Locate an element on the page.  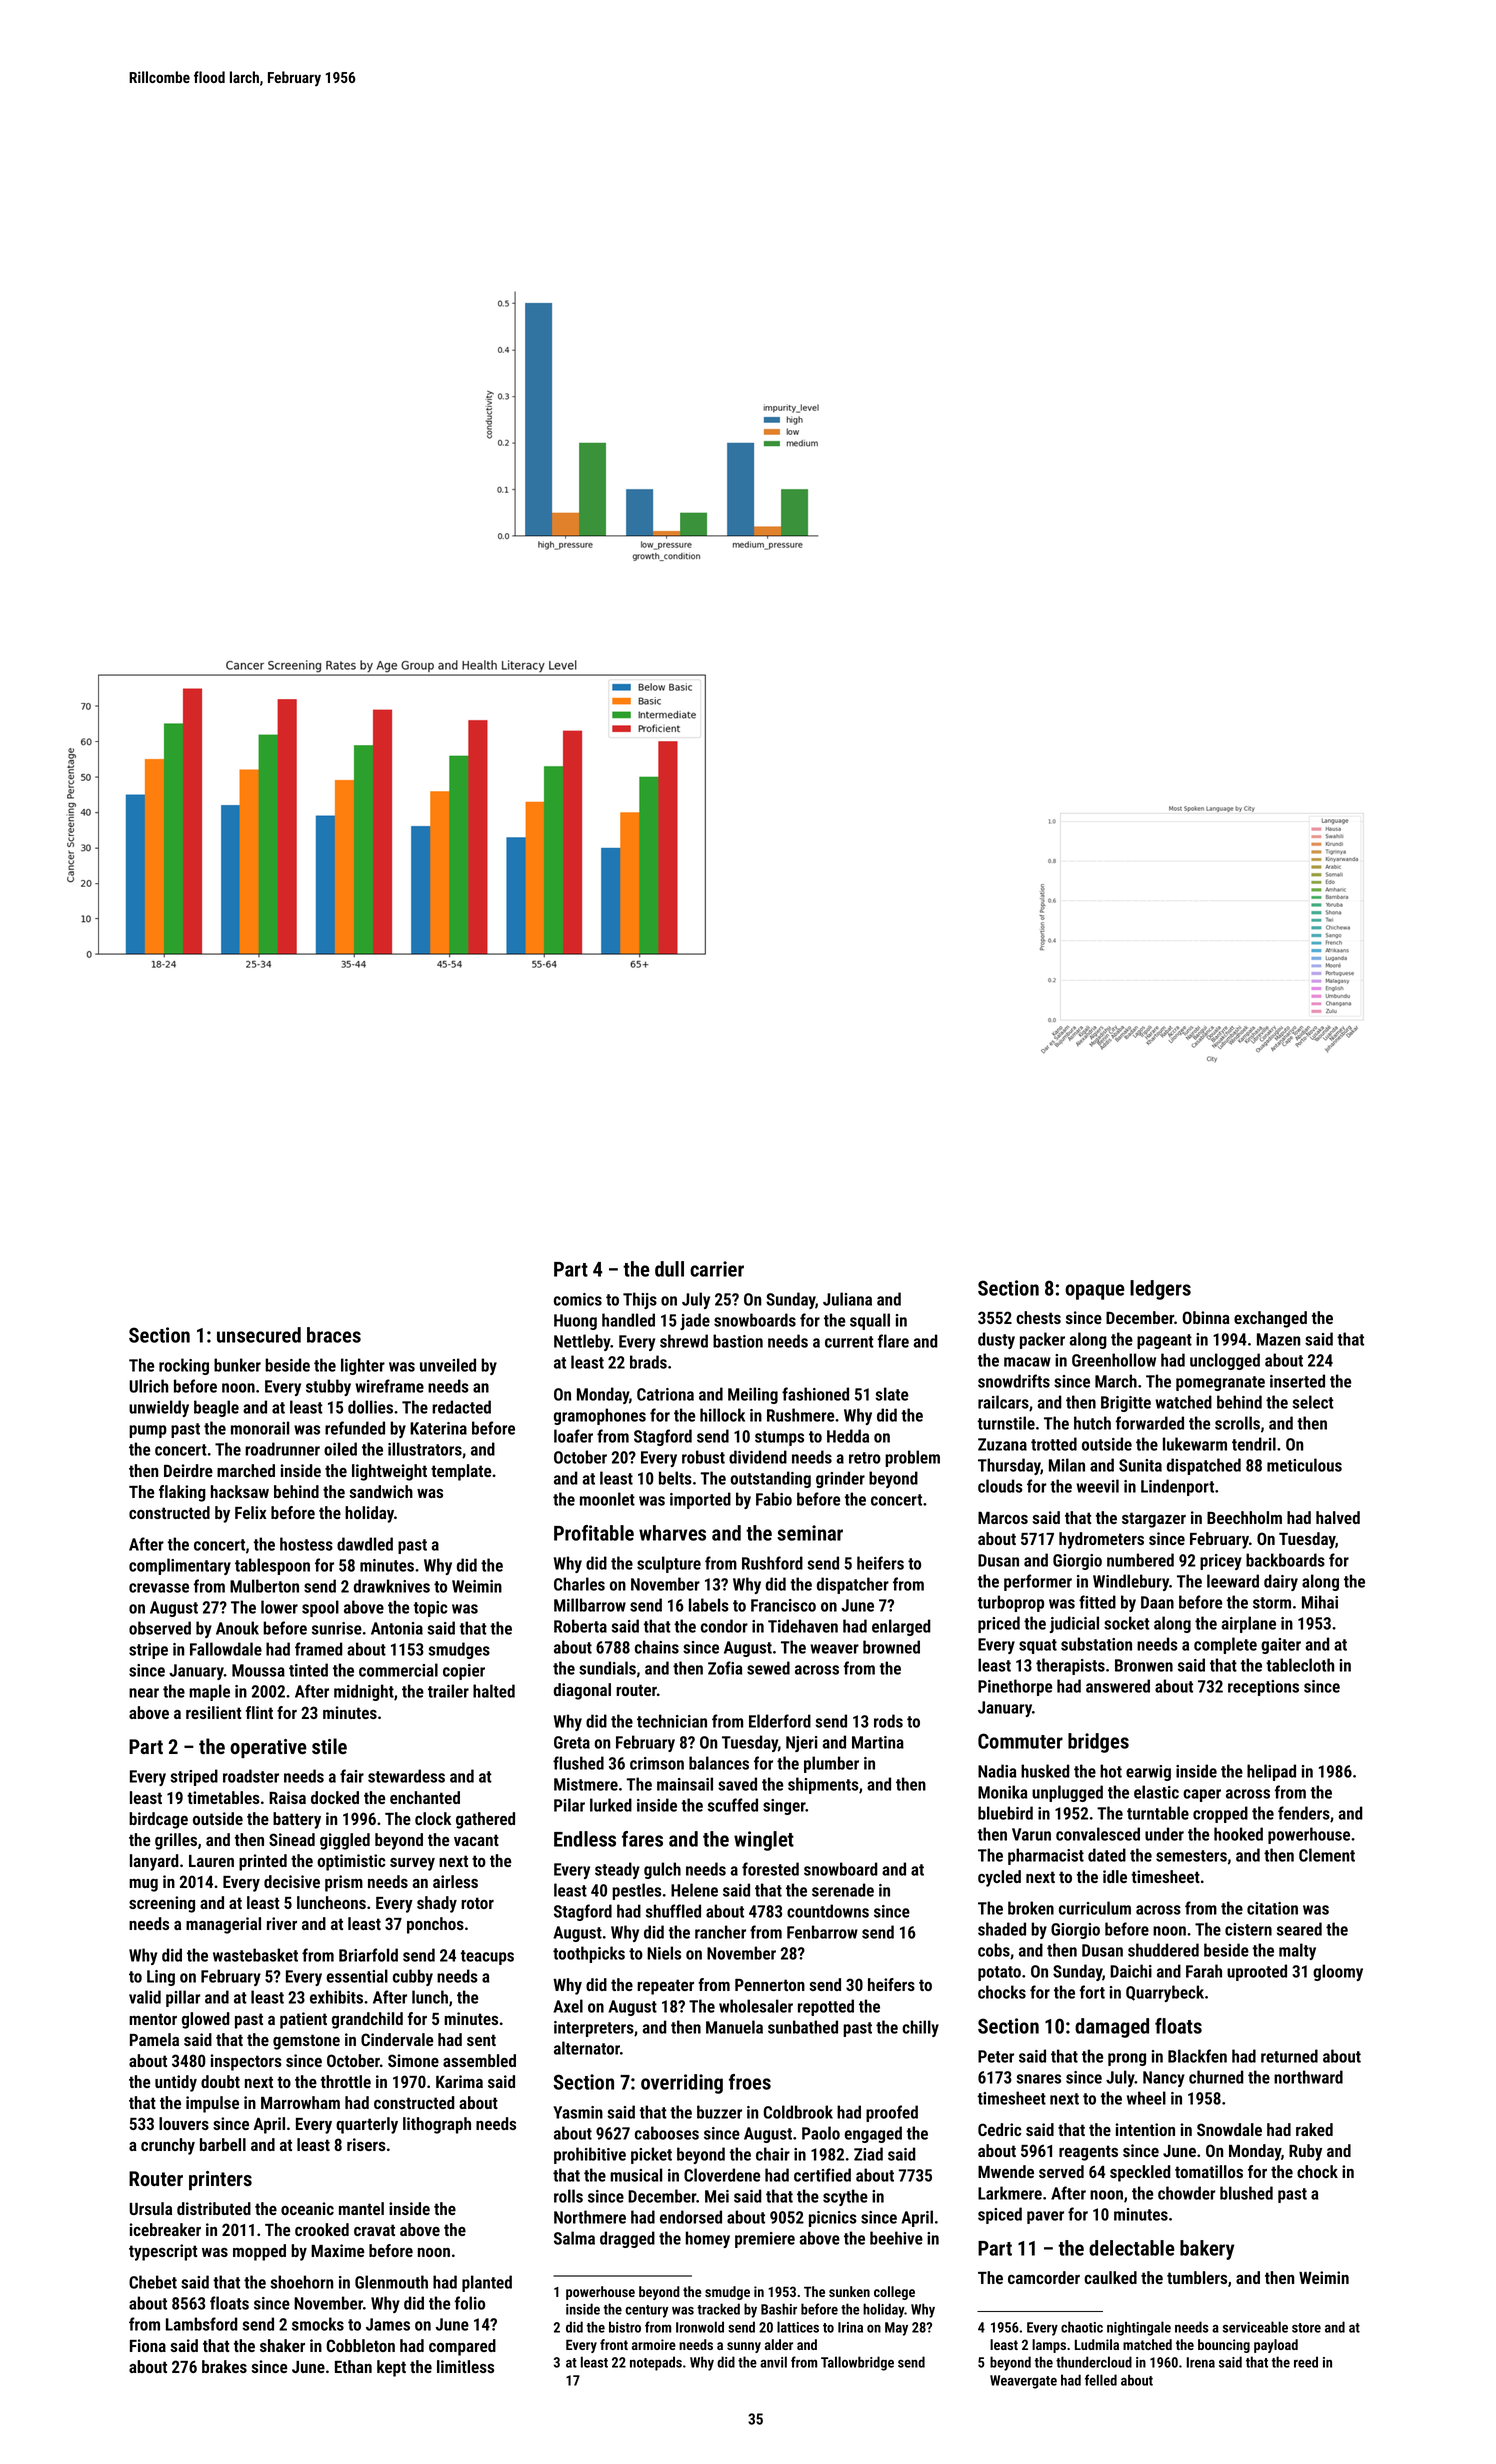
Tallowbridge is located at coordinates (857, 2363).
